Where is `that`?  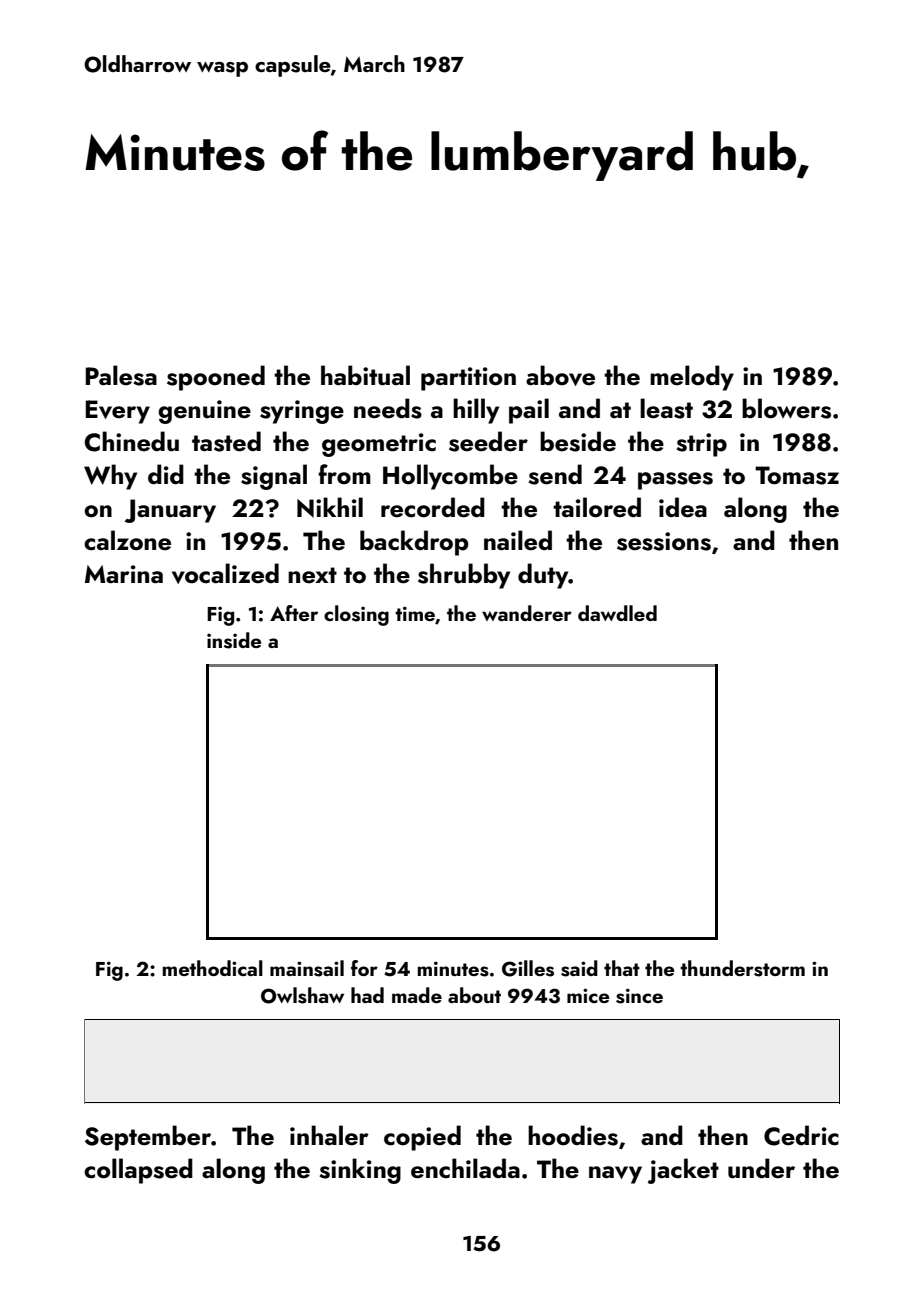 that is located at coordinates (622, 968).
